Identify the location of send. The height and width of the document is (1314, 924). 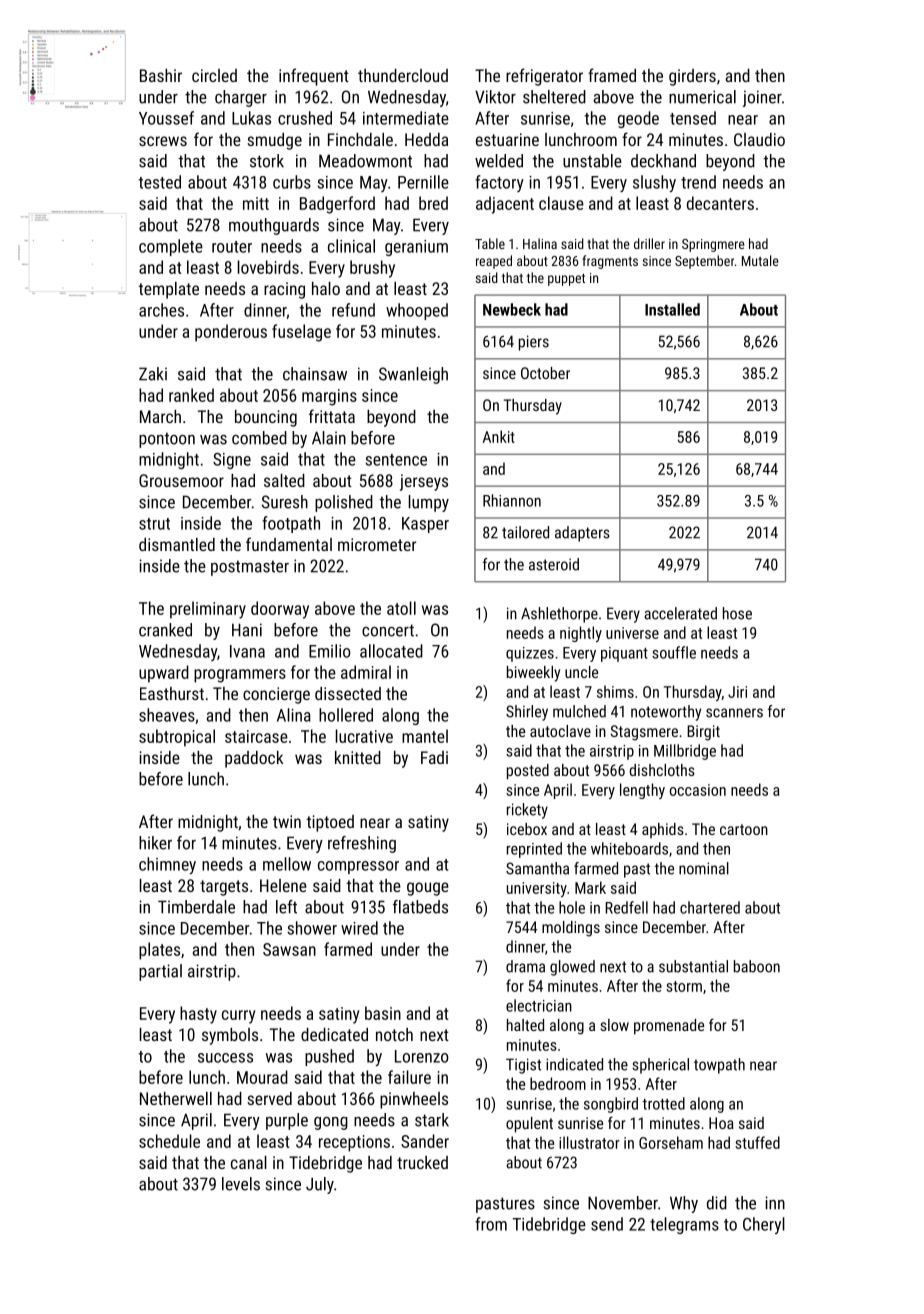
(607, 1224).
